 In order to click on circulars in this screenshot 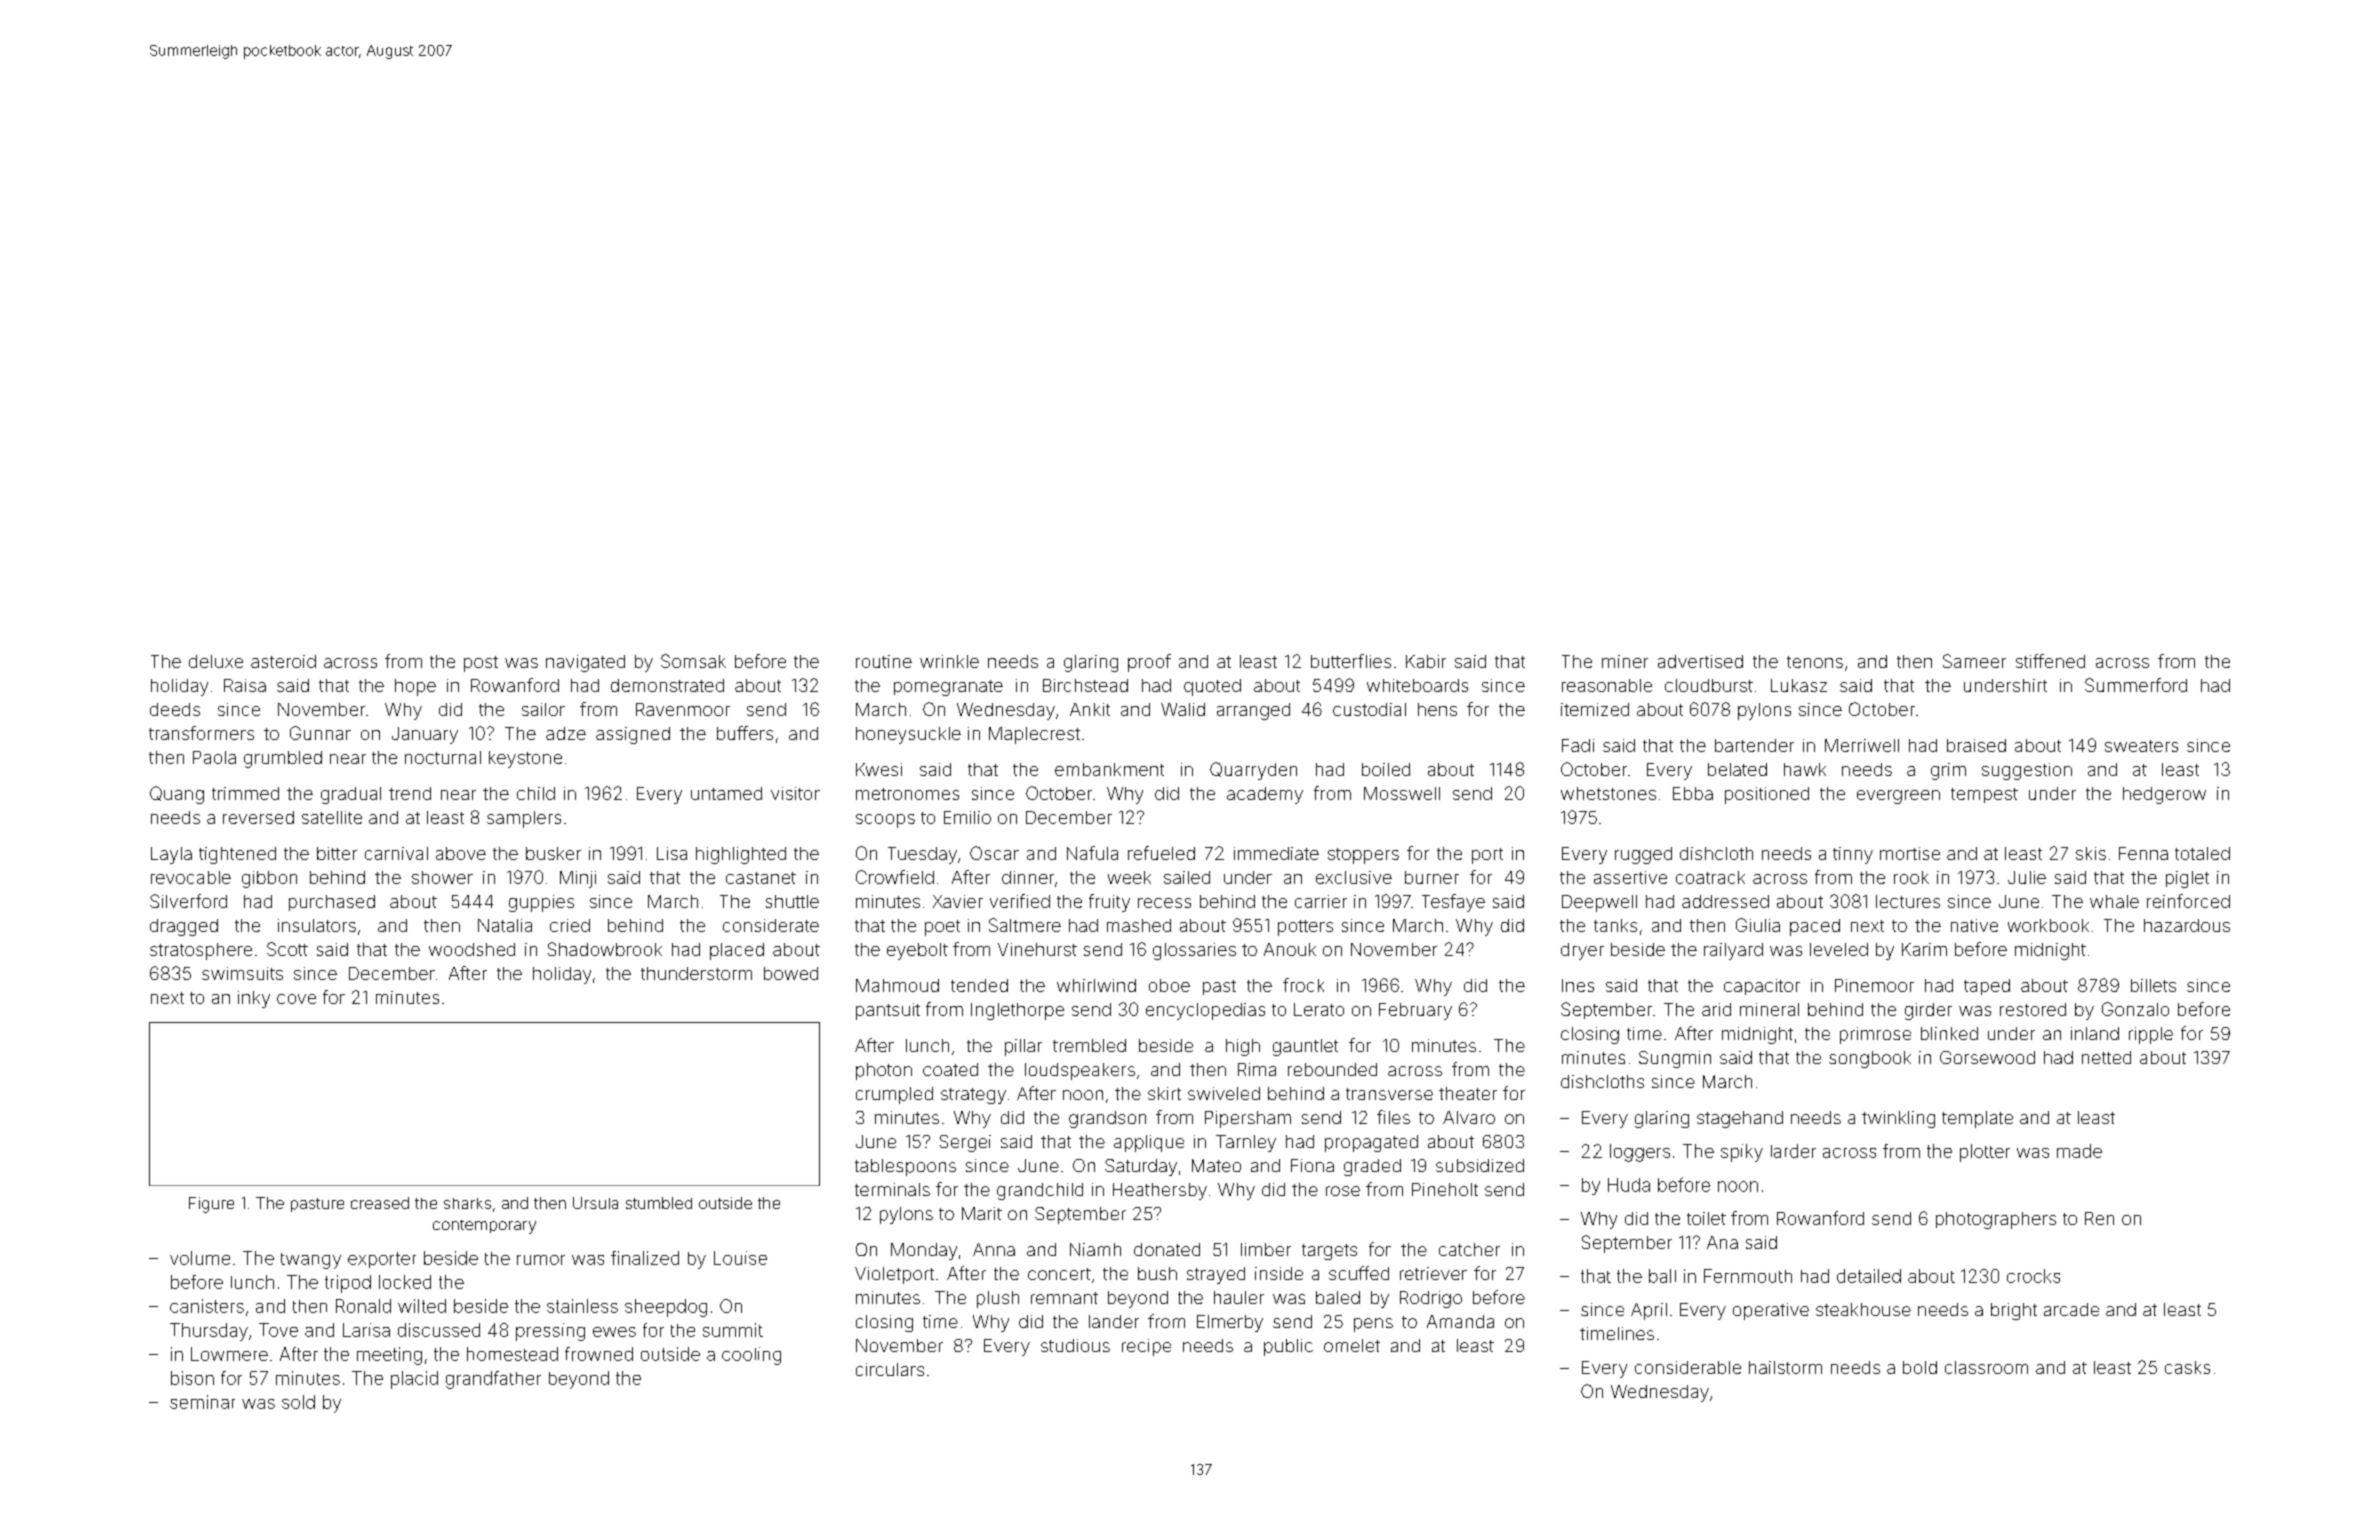, I will do `click(890, 1369)`.
